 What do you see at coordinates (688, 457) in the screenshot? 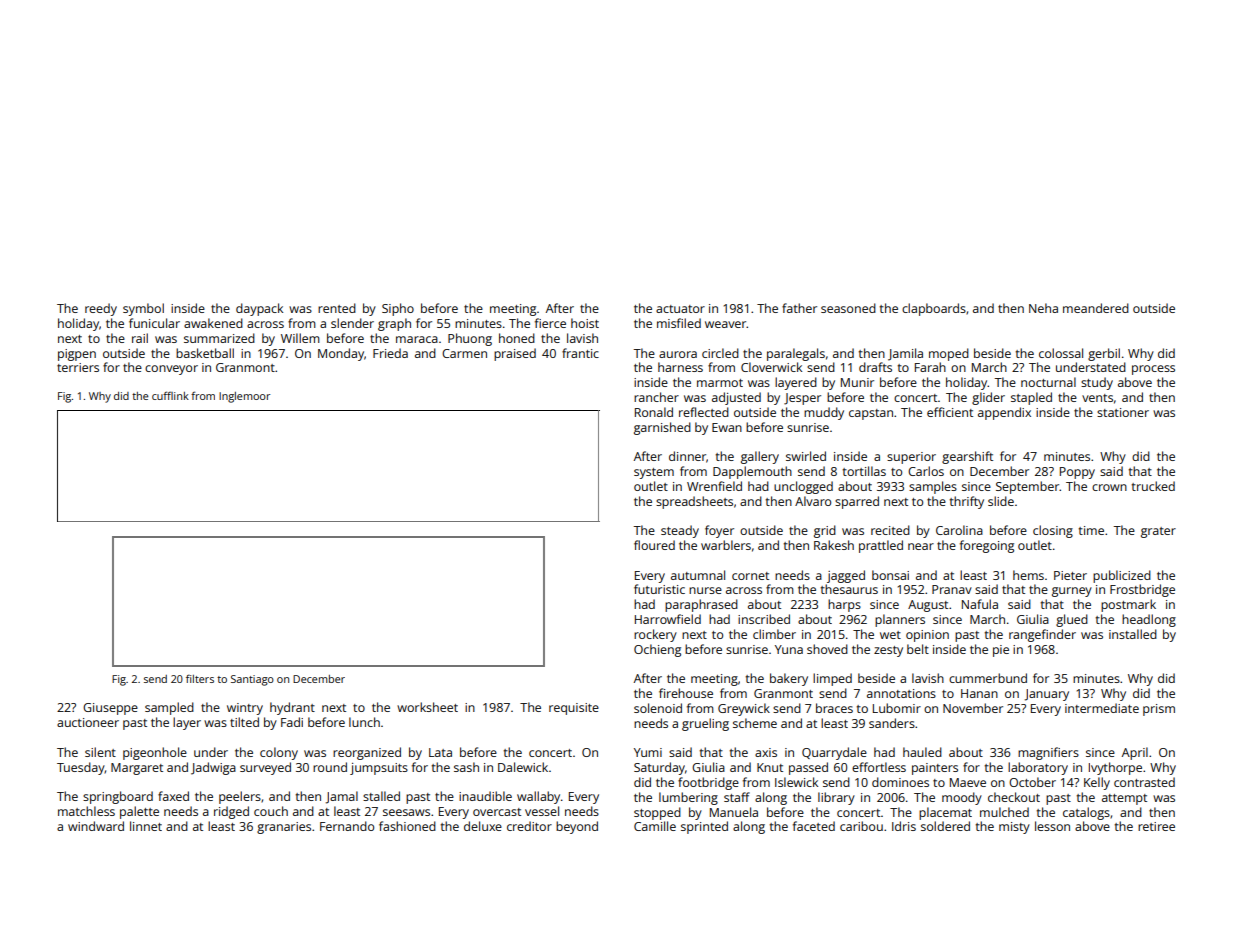
I see `dinner` at bounding box center [688, 457].
